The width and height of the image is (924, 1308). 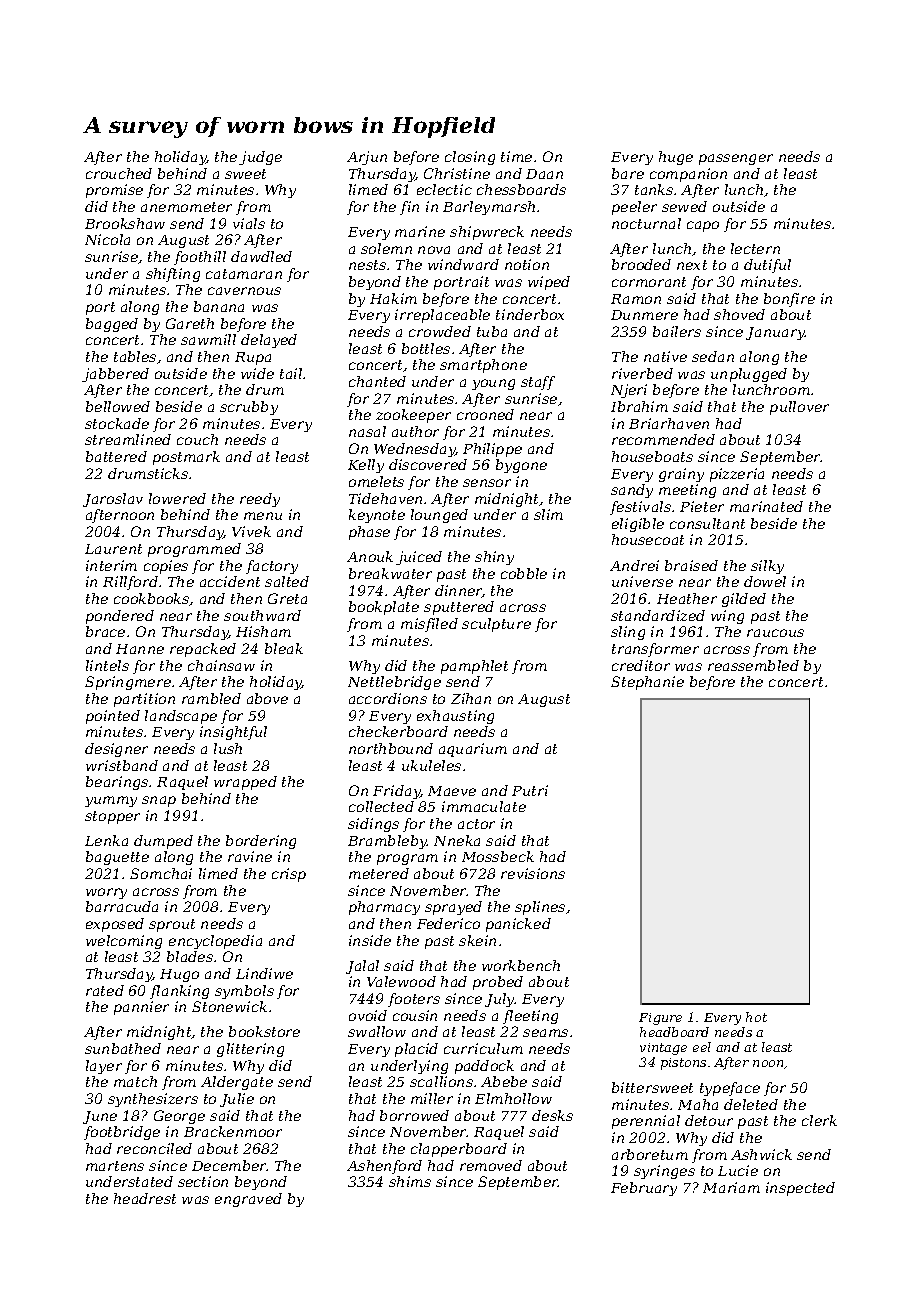 What do you see at coordinates (753, 665) in the image?
I see `reassembled` at bounding box center [753, 665].
